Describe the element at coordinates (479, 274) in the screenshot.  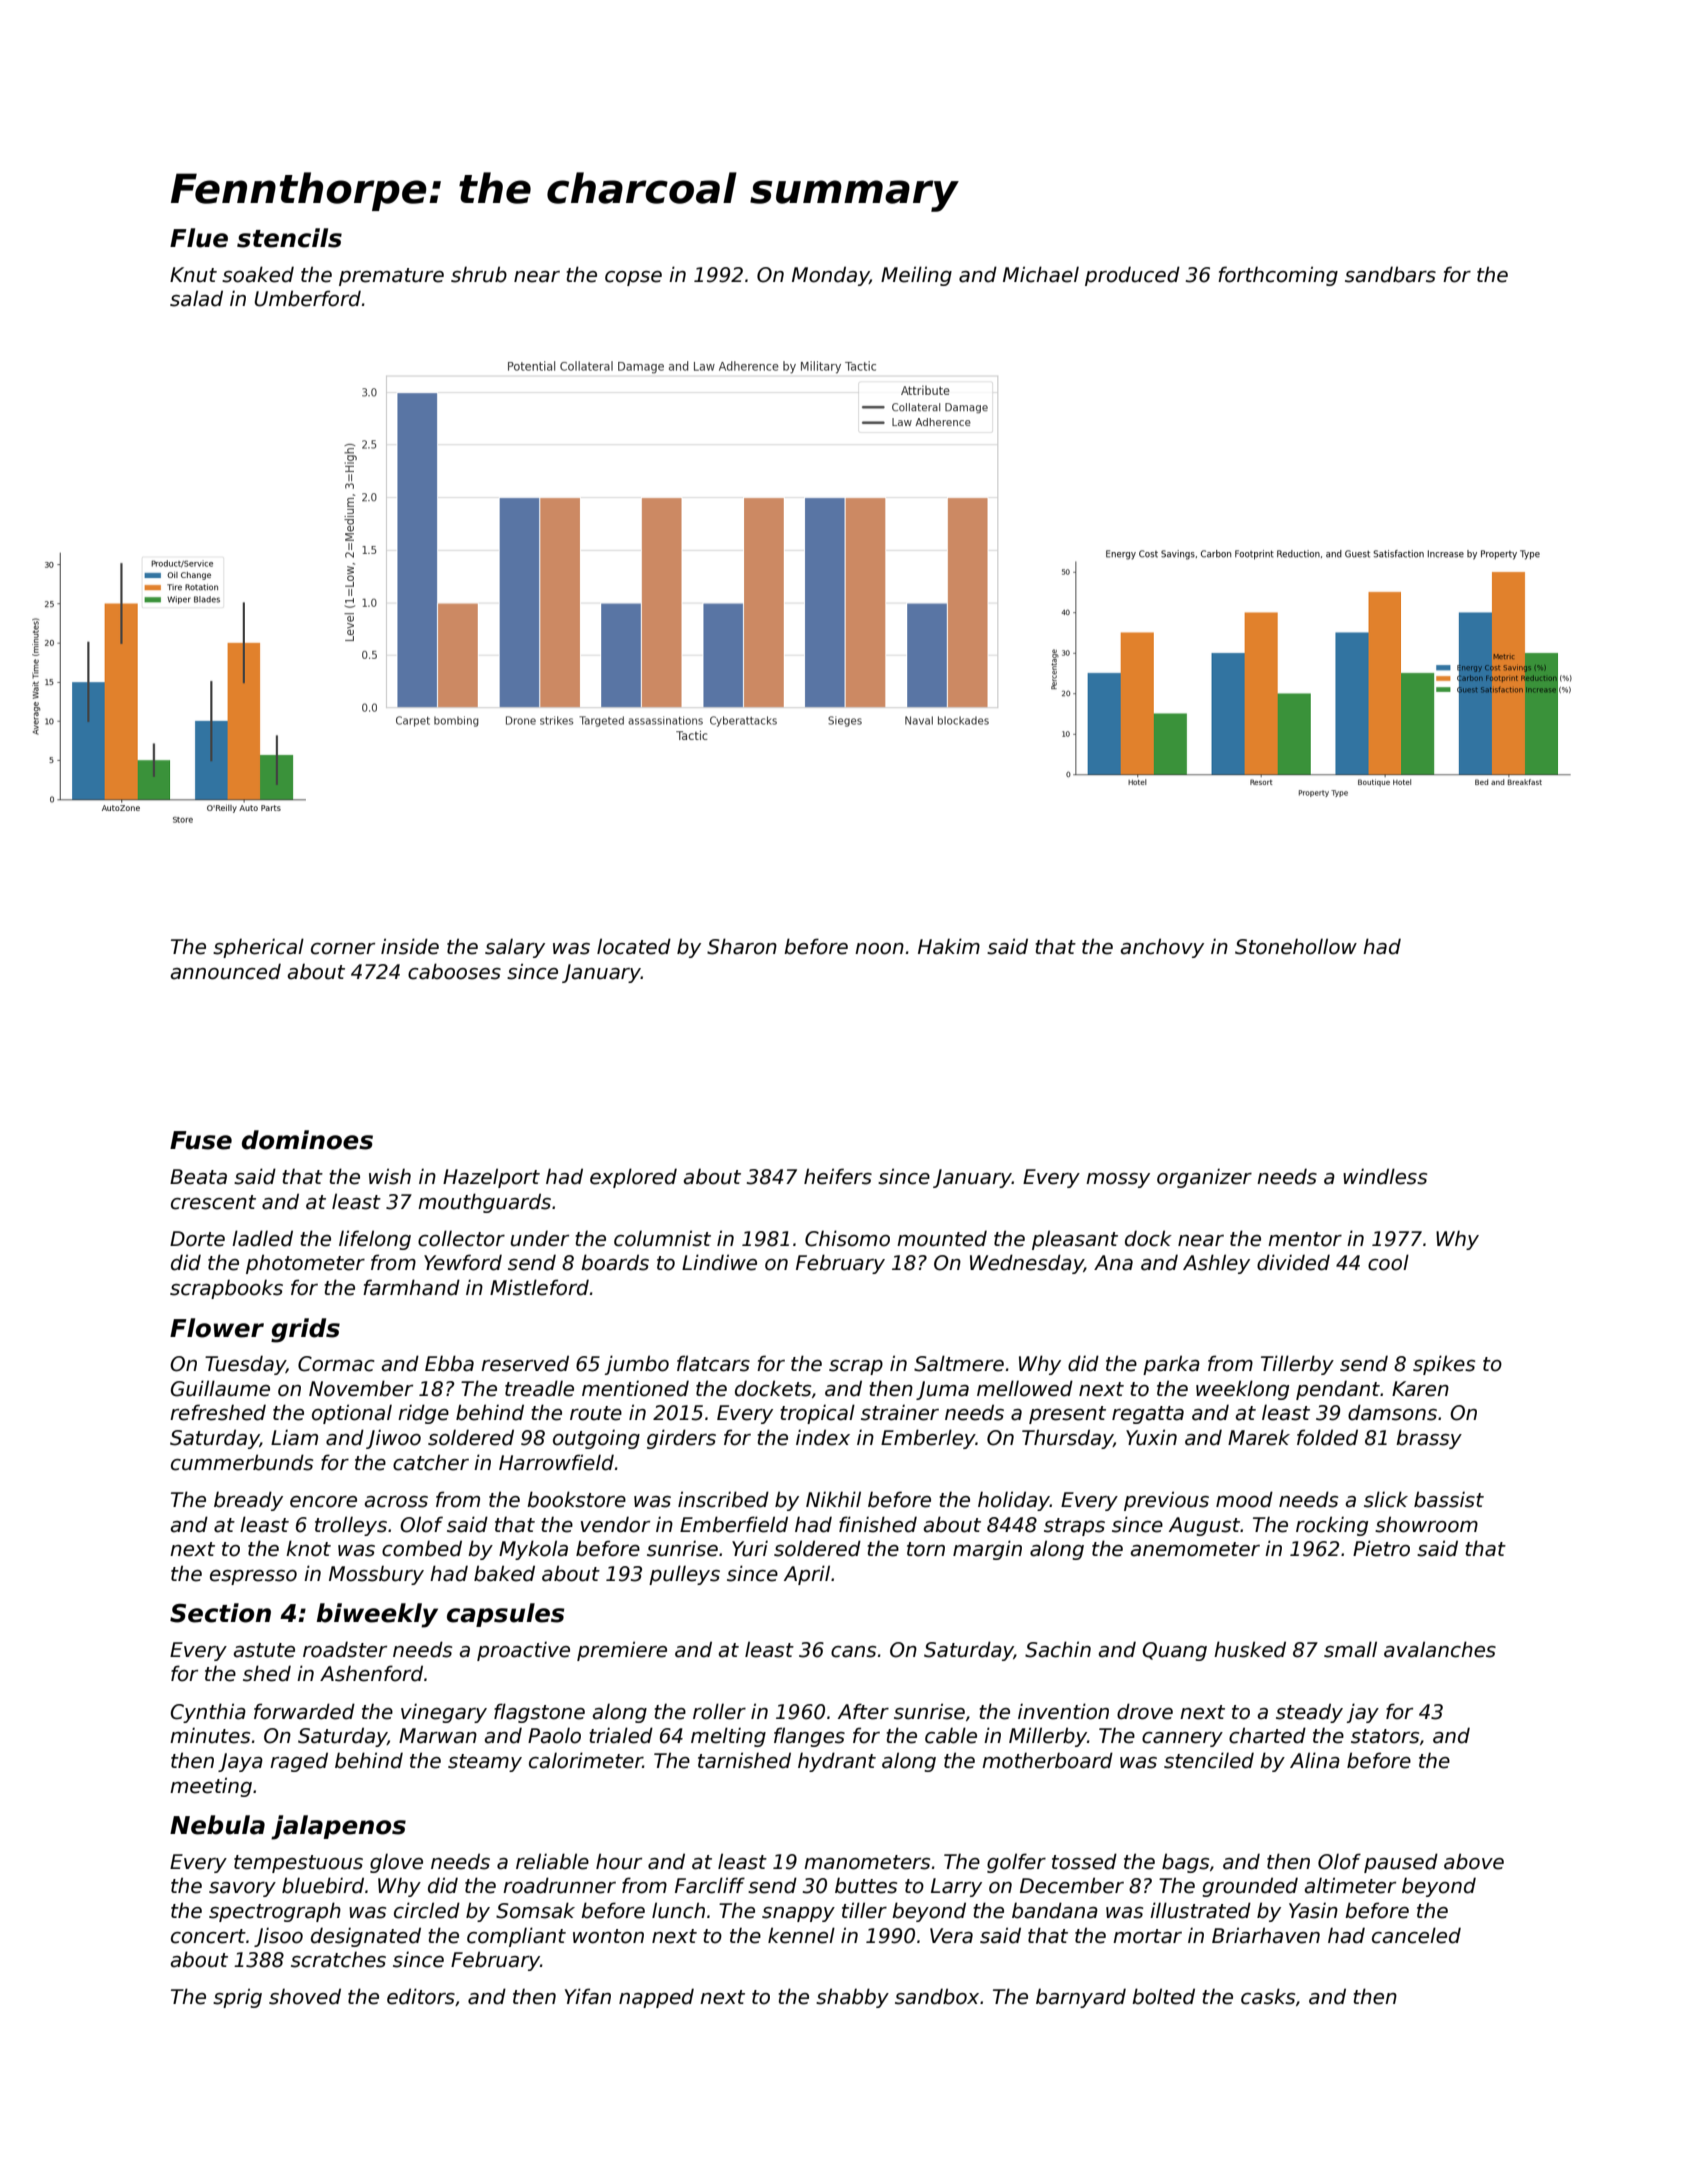
I see `shrub` at that location.
